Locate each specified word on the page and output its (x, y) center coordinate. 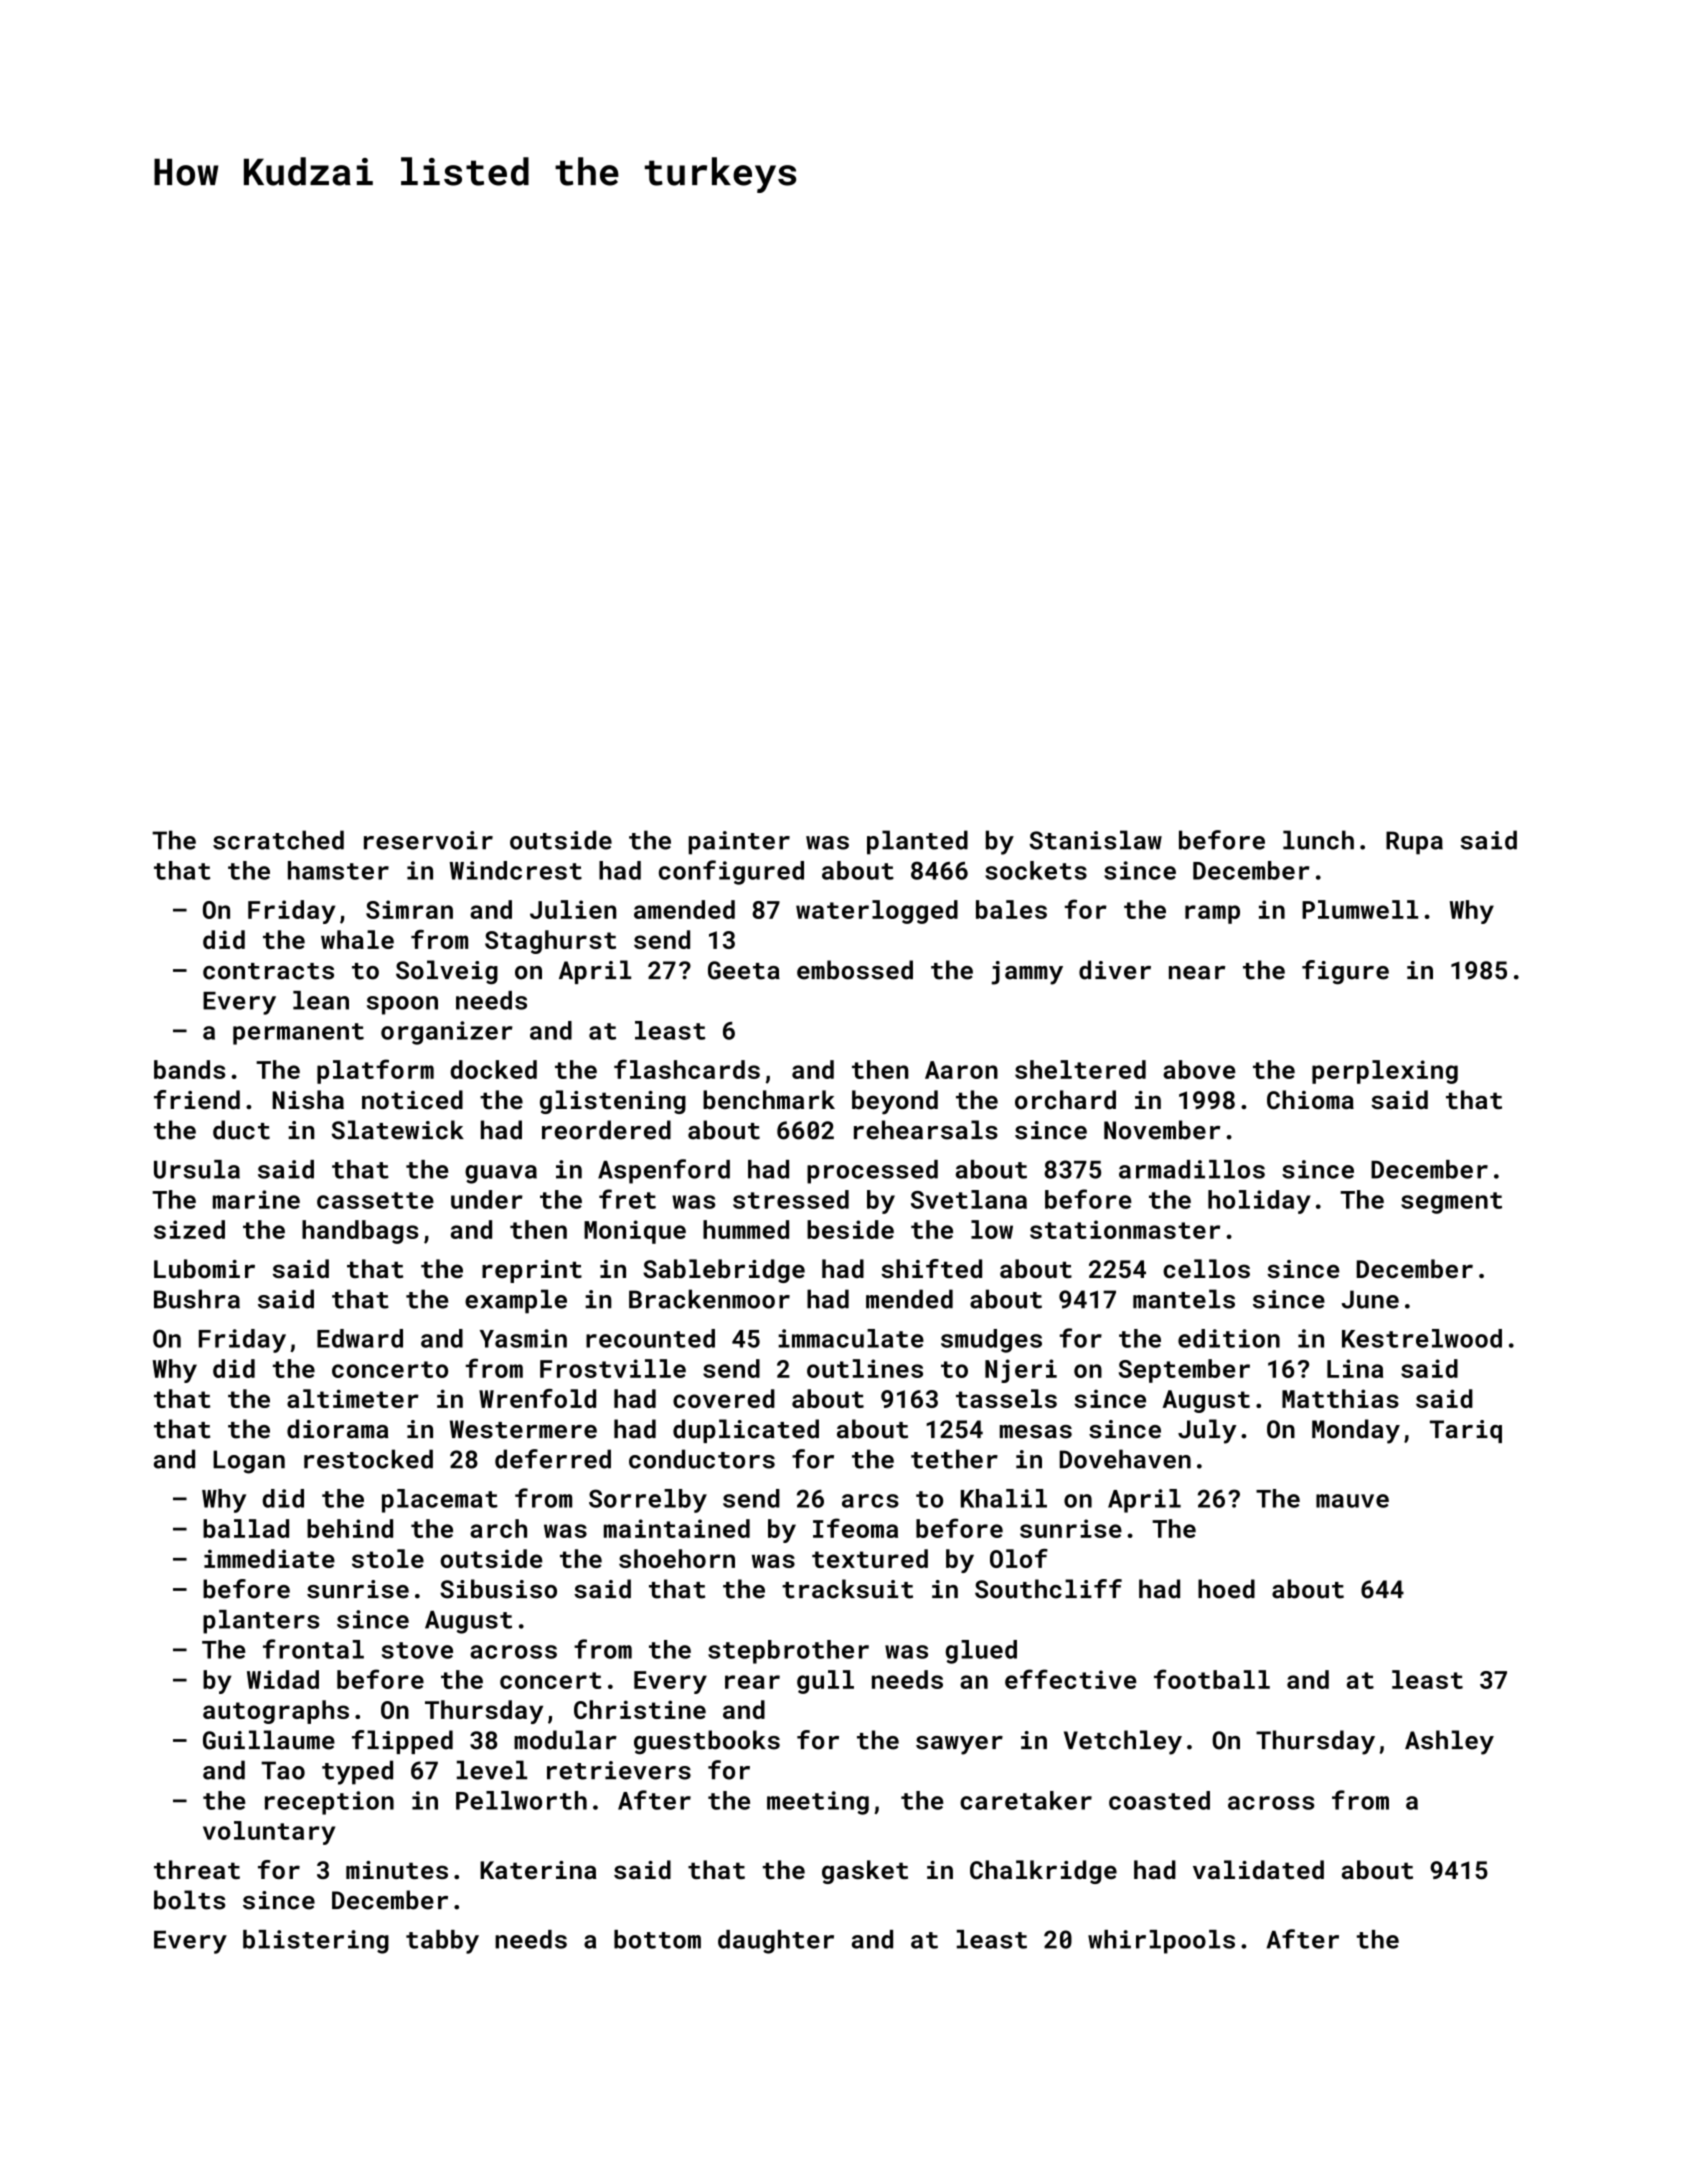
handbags (360, 1232)
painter (739, 843)
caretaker (1026, 1800)
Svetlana (969, 1199)
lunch (1318, 840)
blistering (316, 1942)
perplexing (1385, 1072)
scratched (278, 840)
